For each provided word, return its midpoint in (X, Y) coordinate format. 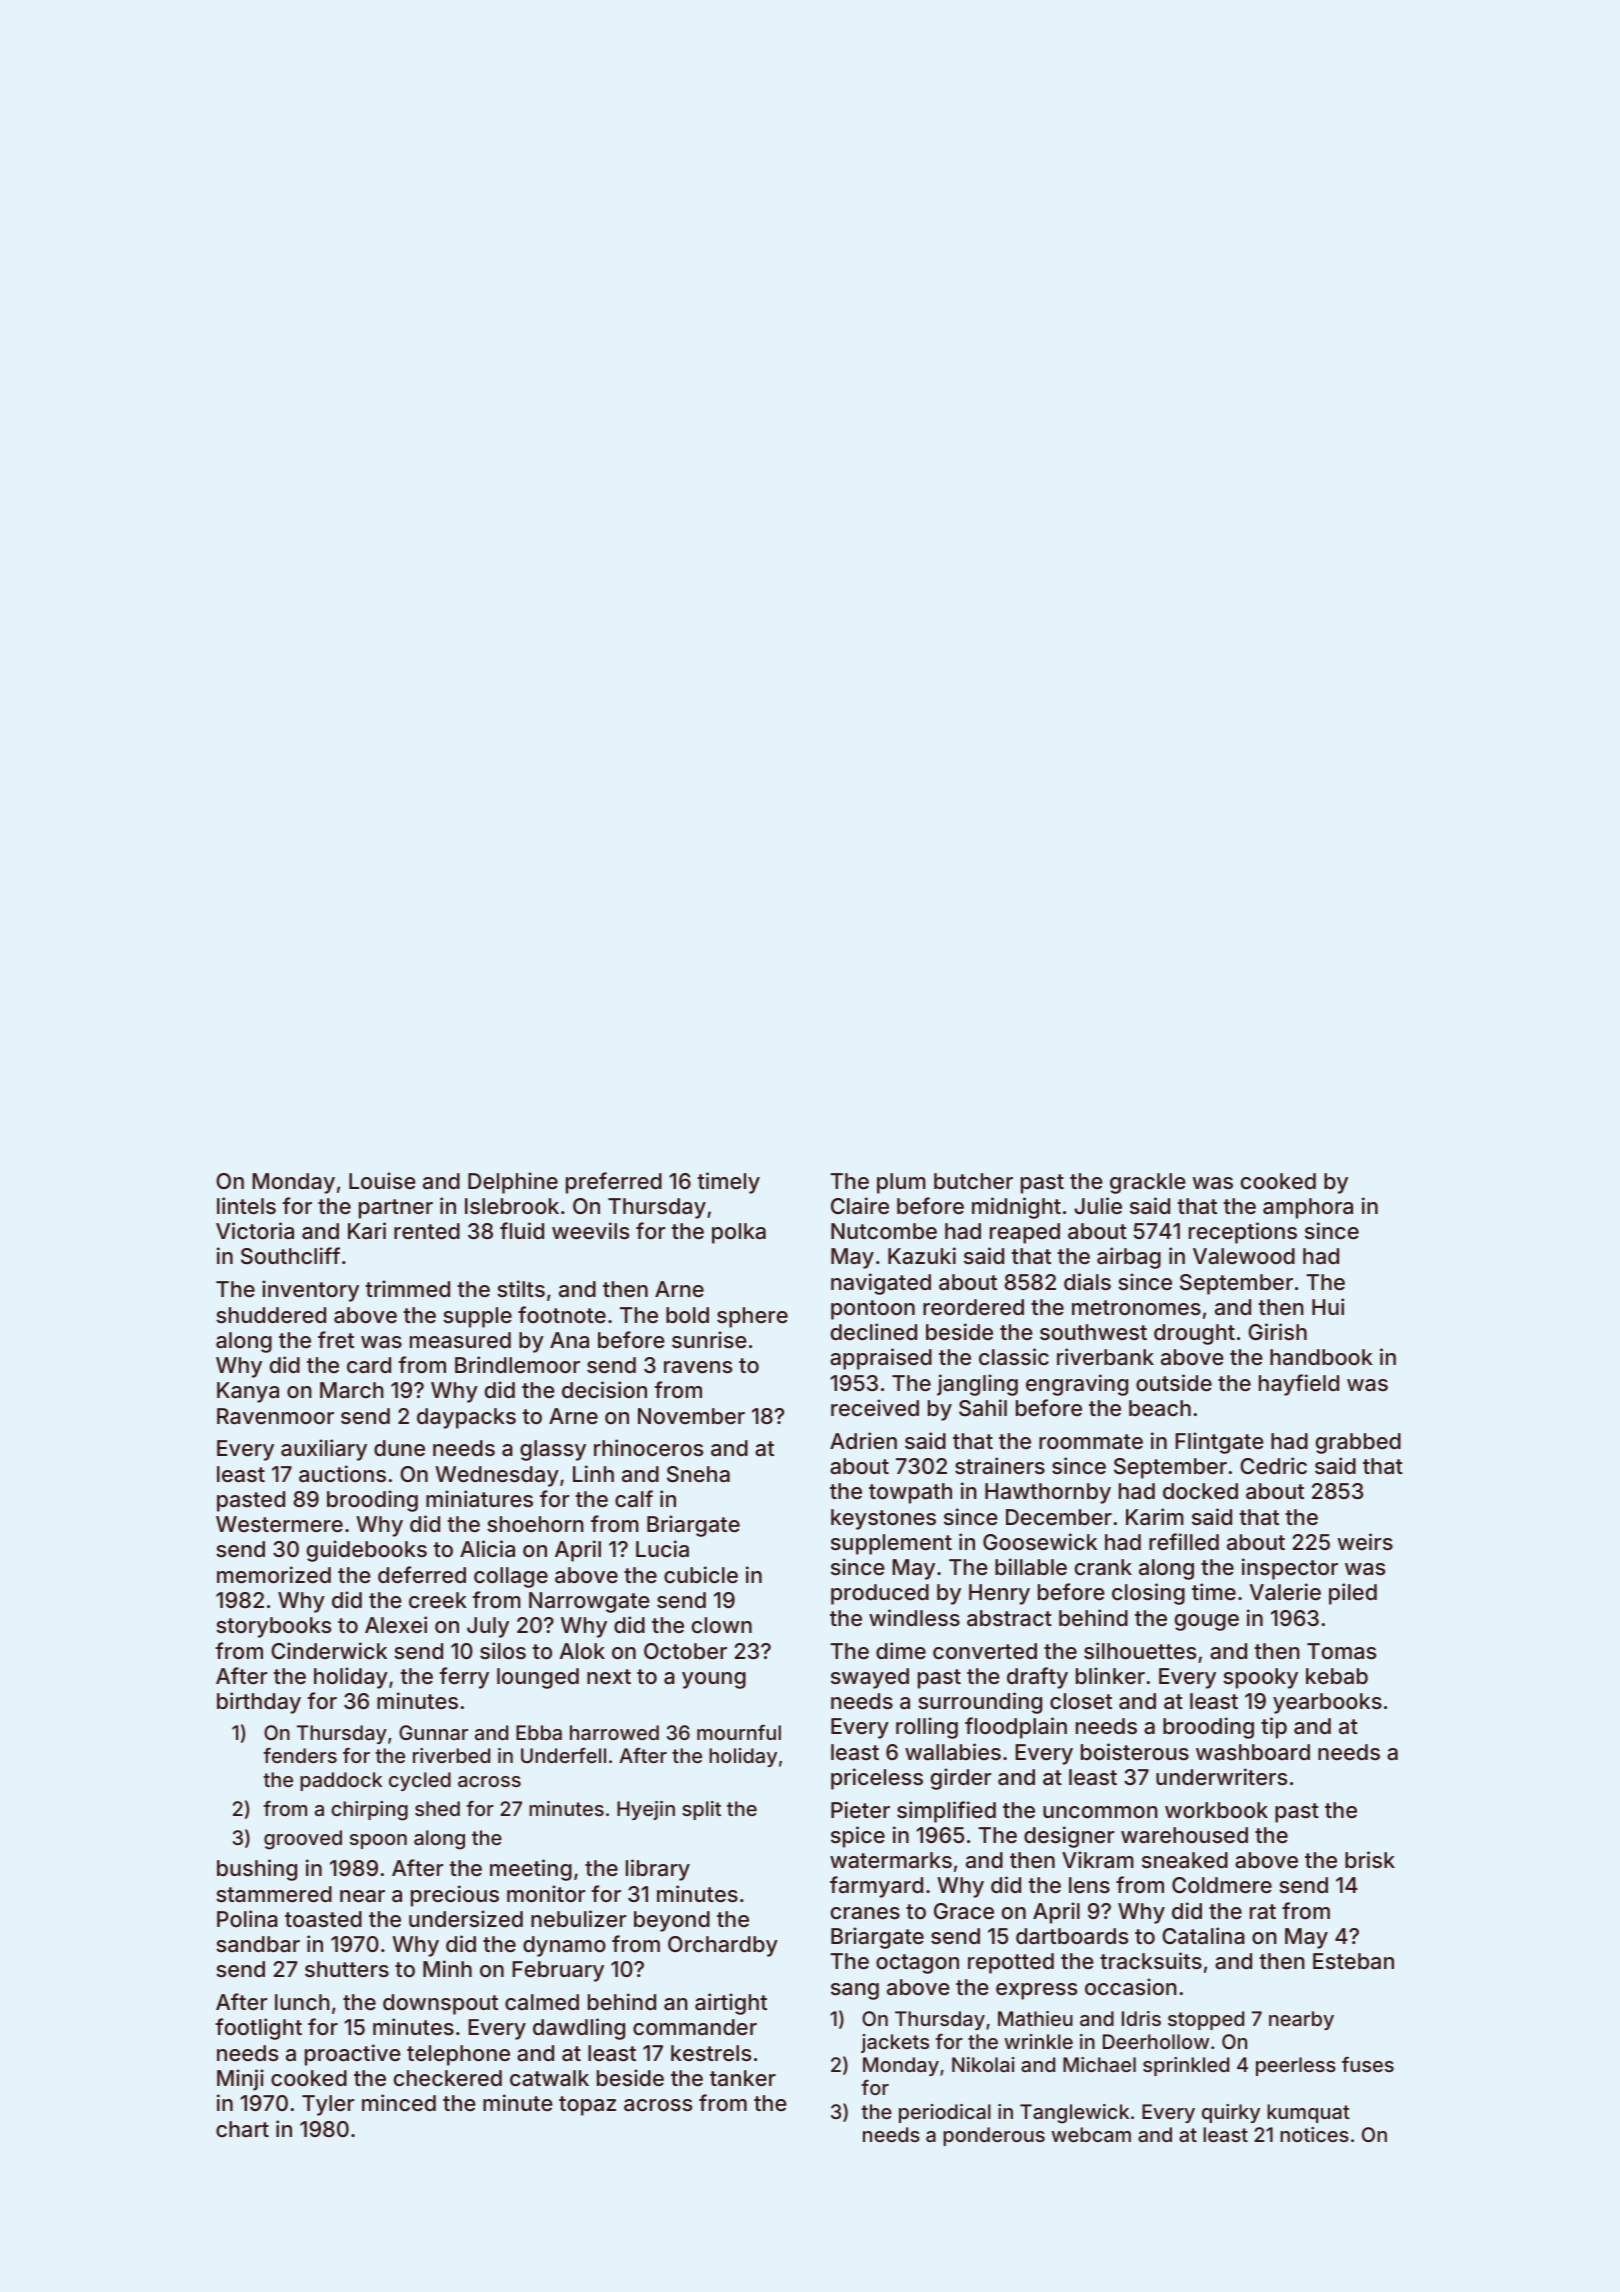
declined (874, 1331)
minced (399, 2102)
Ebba (539, 1732)
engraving (1077, 1385)
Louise (382, 1180)
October (685, 1651)
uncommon (1100, 1812)
